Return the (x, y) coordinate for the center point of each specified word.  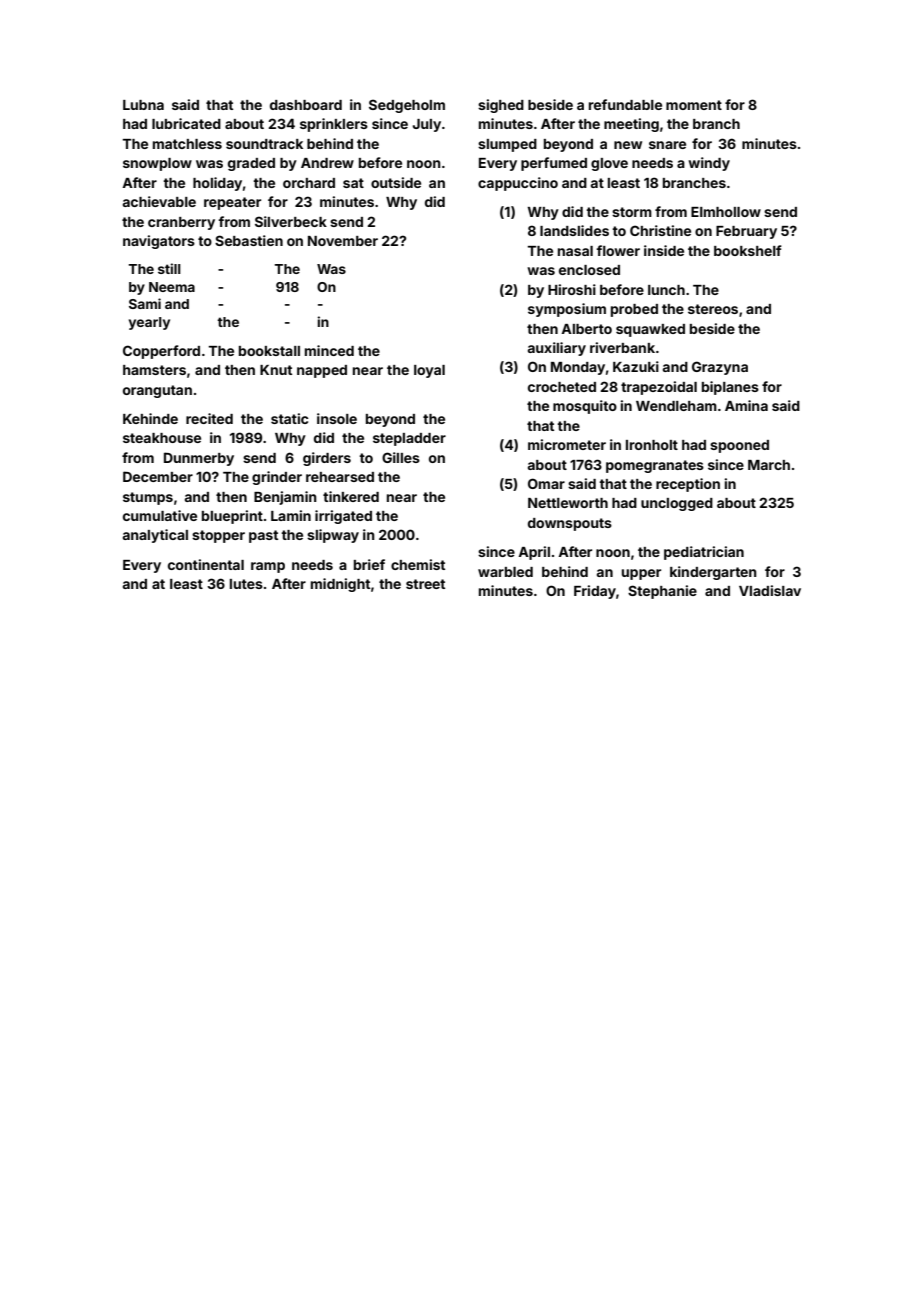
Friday (595, 592)
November (343, 241)
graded (251, 164)
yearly (149, 323)
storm (632, 212)
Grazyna (720, 368)
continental (206, 564)
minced (329, 350)
